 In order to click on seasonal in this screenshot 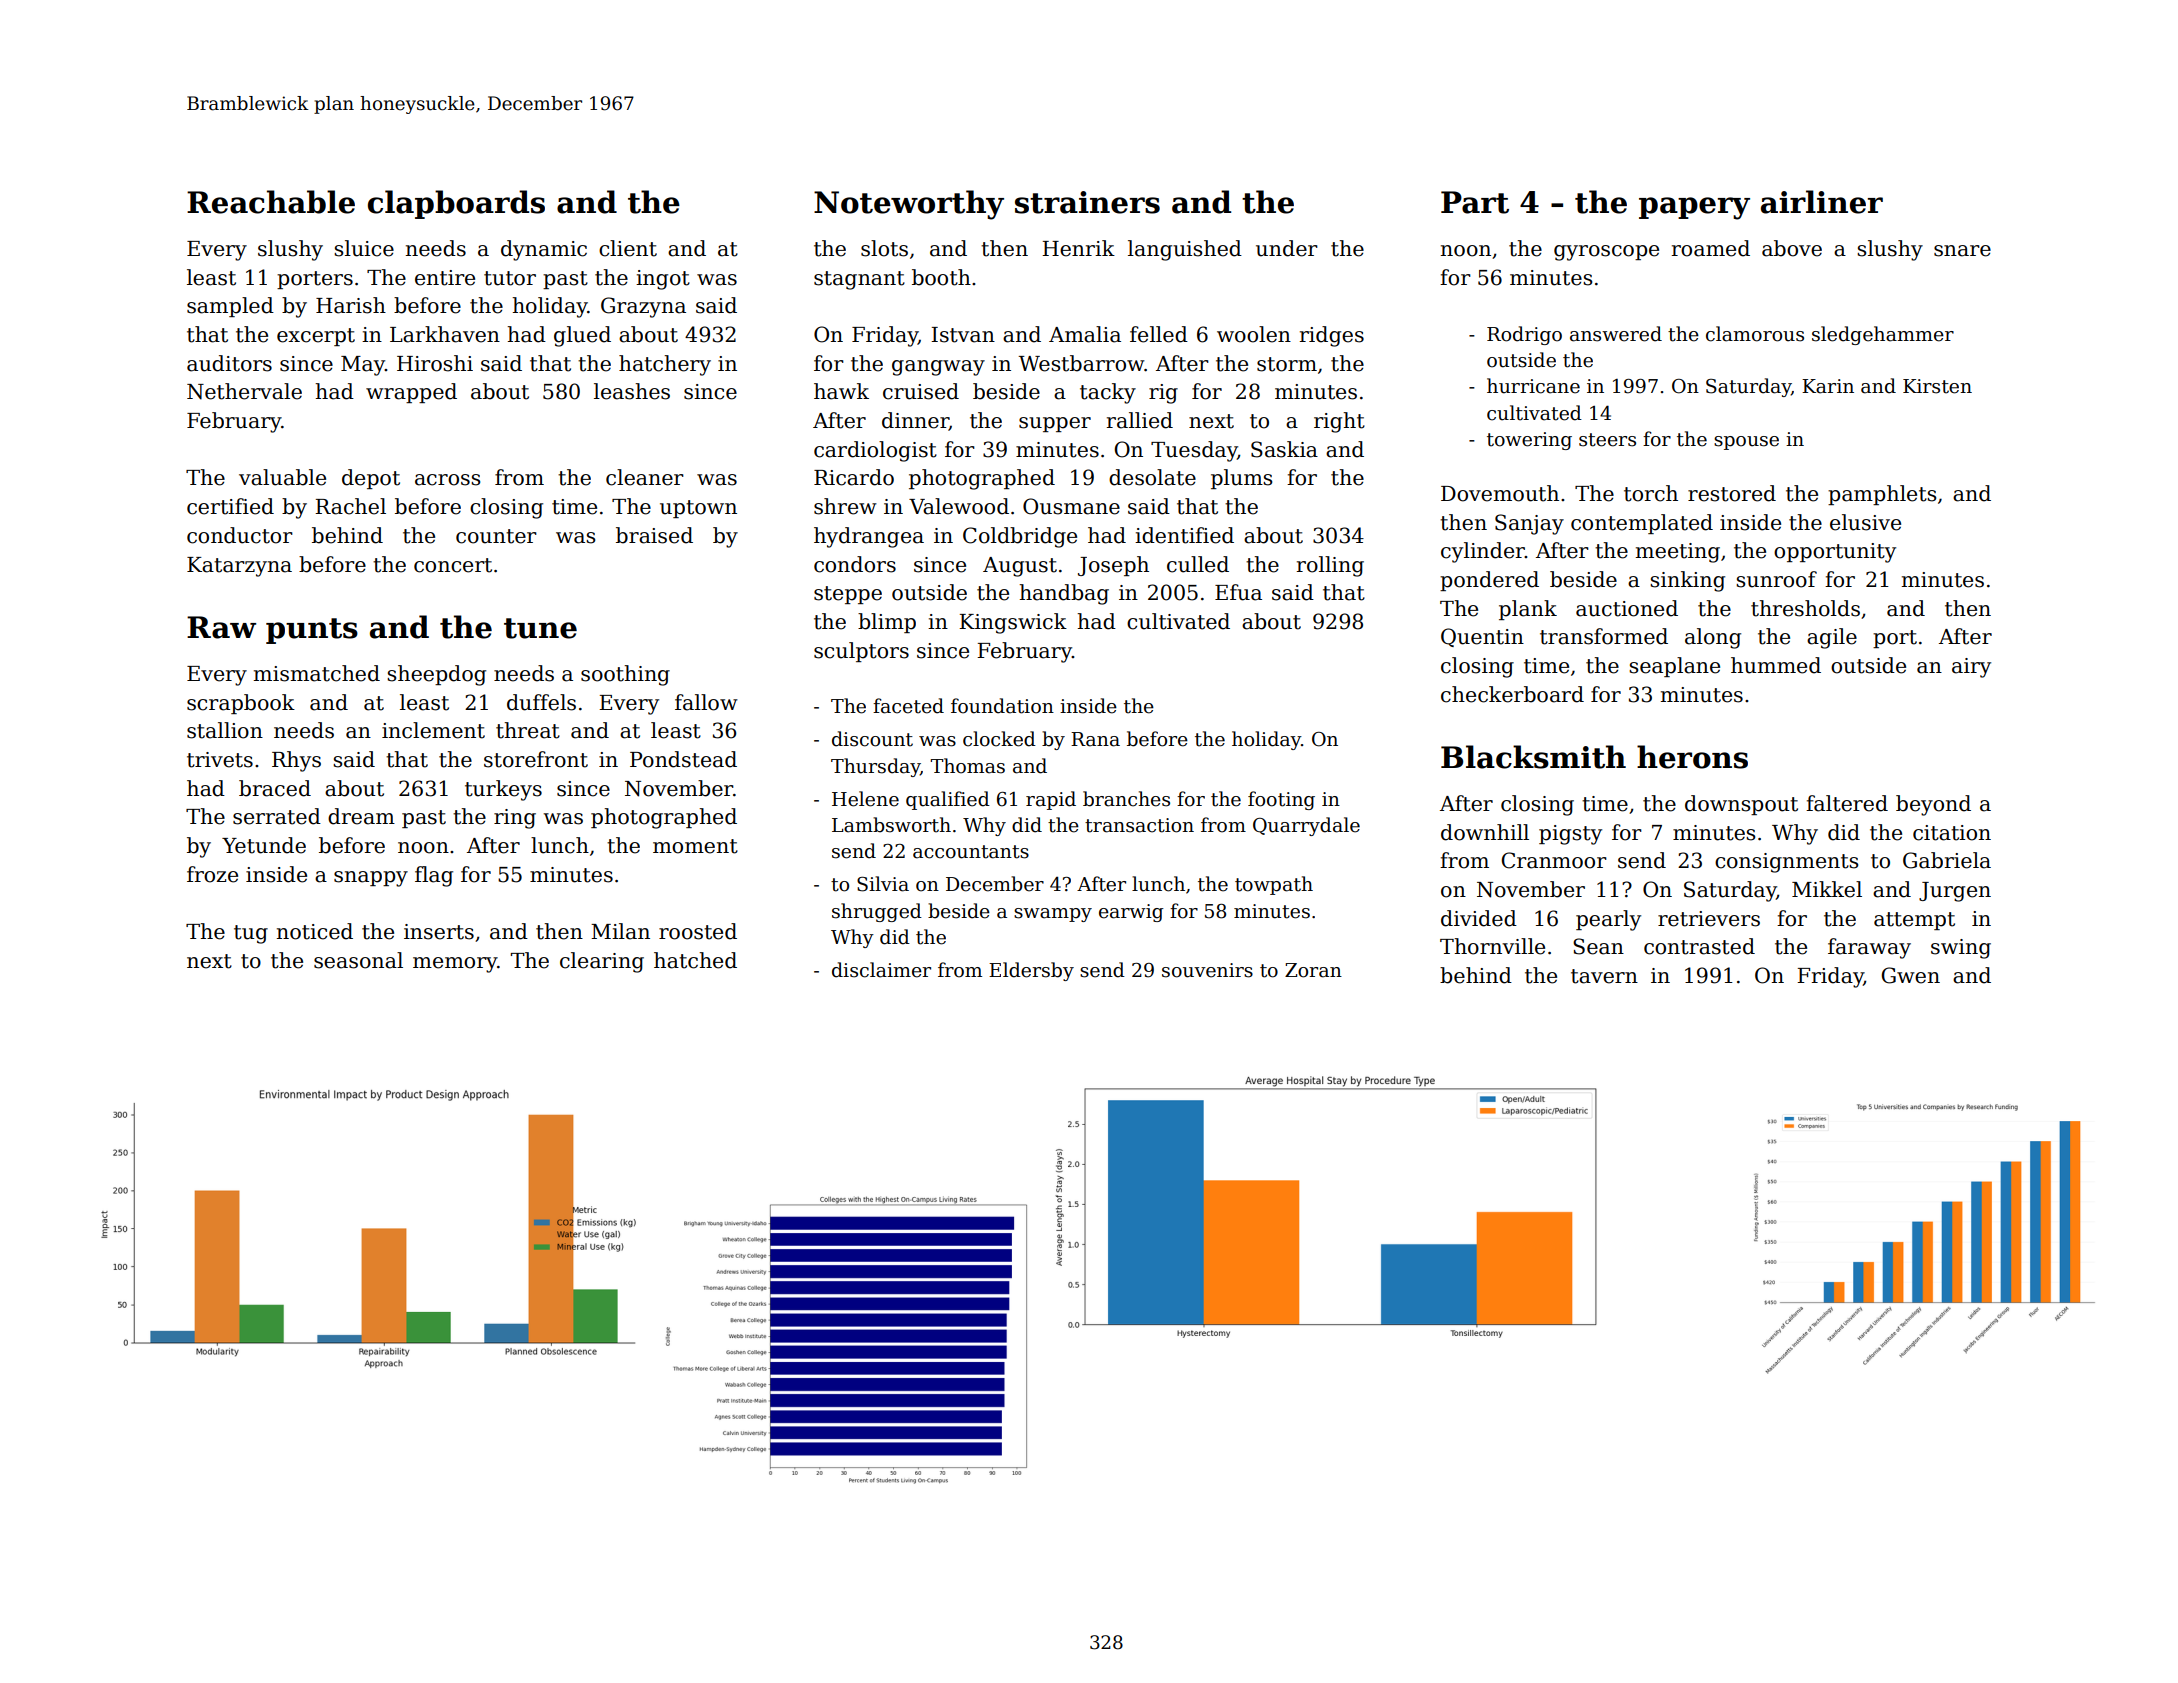, I will do `click(358, 960)`.
